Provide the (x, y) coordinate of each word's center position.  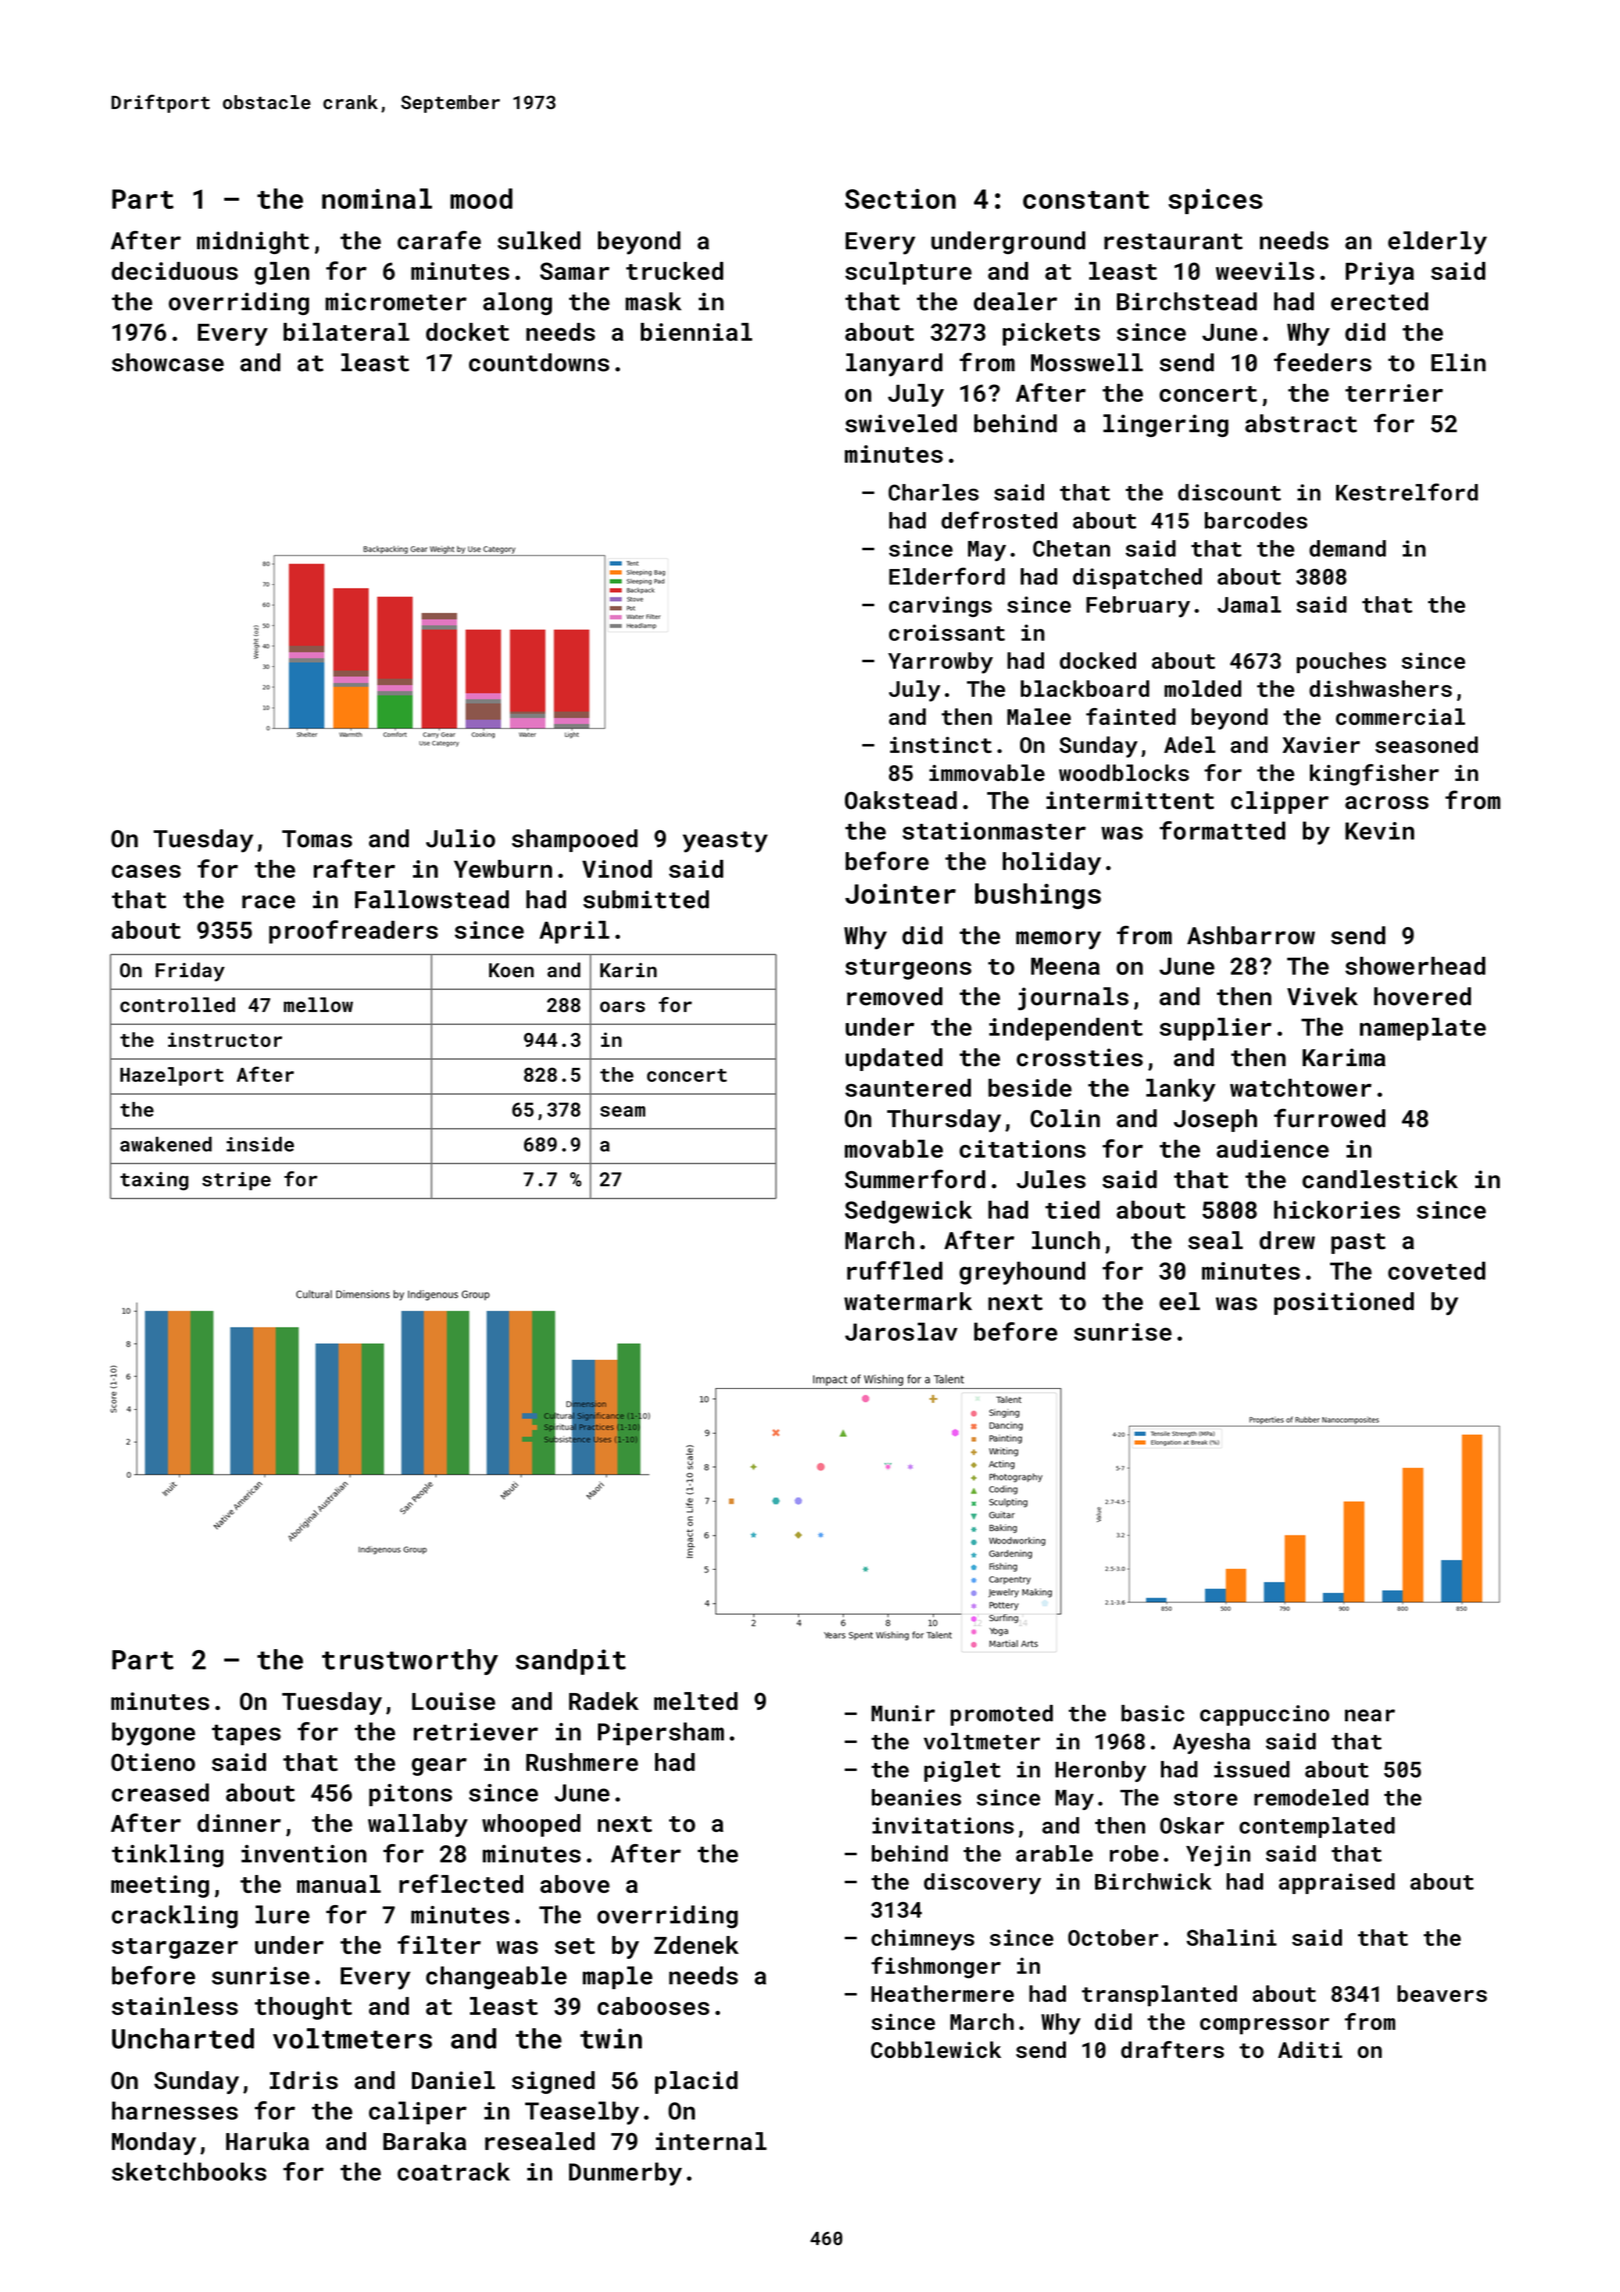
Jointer (900, 894)
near (1370, 1715)
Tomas (317, 839)
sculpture (908, 273)
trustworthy (410, 1662)
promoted (1001, 1715)
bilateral (346, 332)
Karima (1344, 1057)
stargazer (175, 1948)
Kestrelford (1407, 492)
